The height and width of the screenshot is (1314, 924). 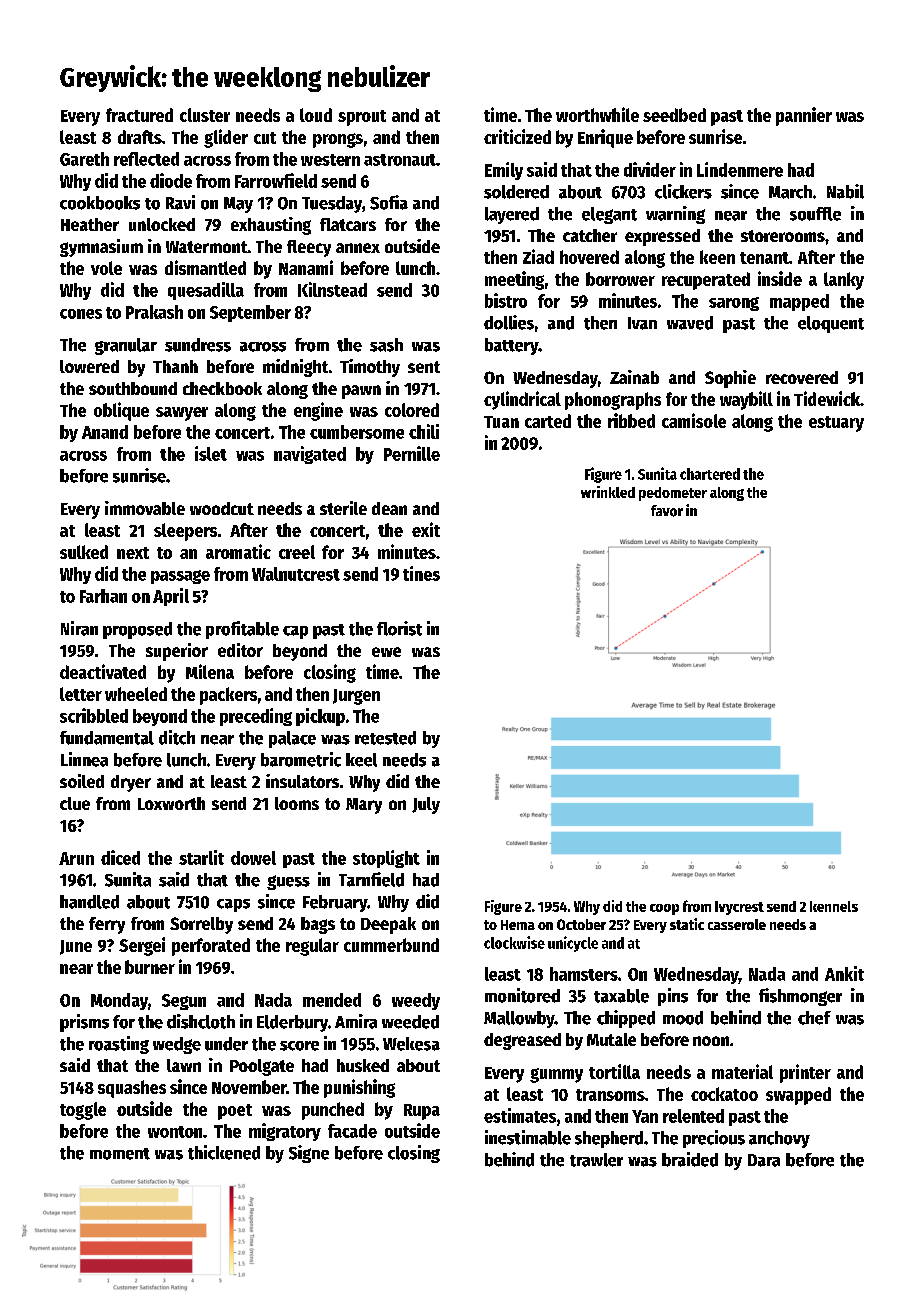 What do you see at coordinates (631, 420) in the screenshot?
I see `ribbed` at bounding box center [631, 420].
